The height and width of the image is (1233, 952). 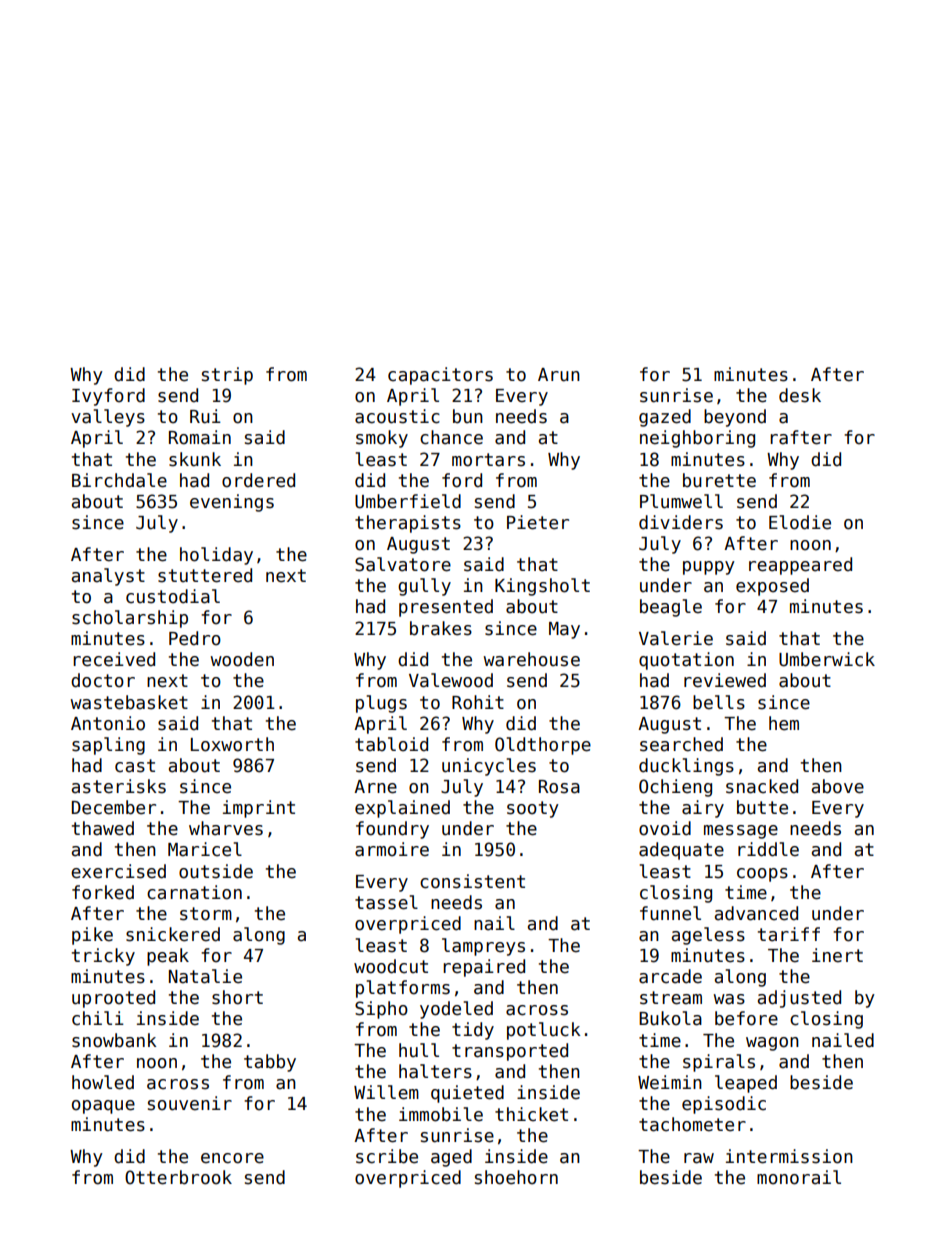 I want to click on custodial, so click(x=173, y=596).
